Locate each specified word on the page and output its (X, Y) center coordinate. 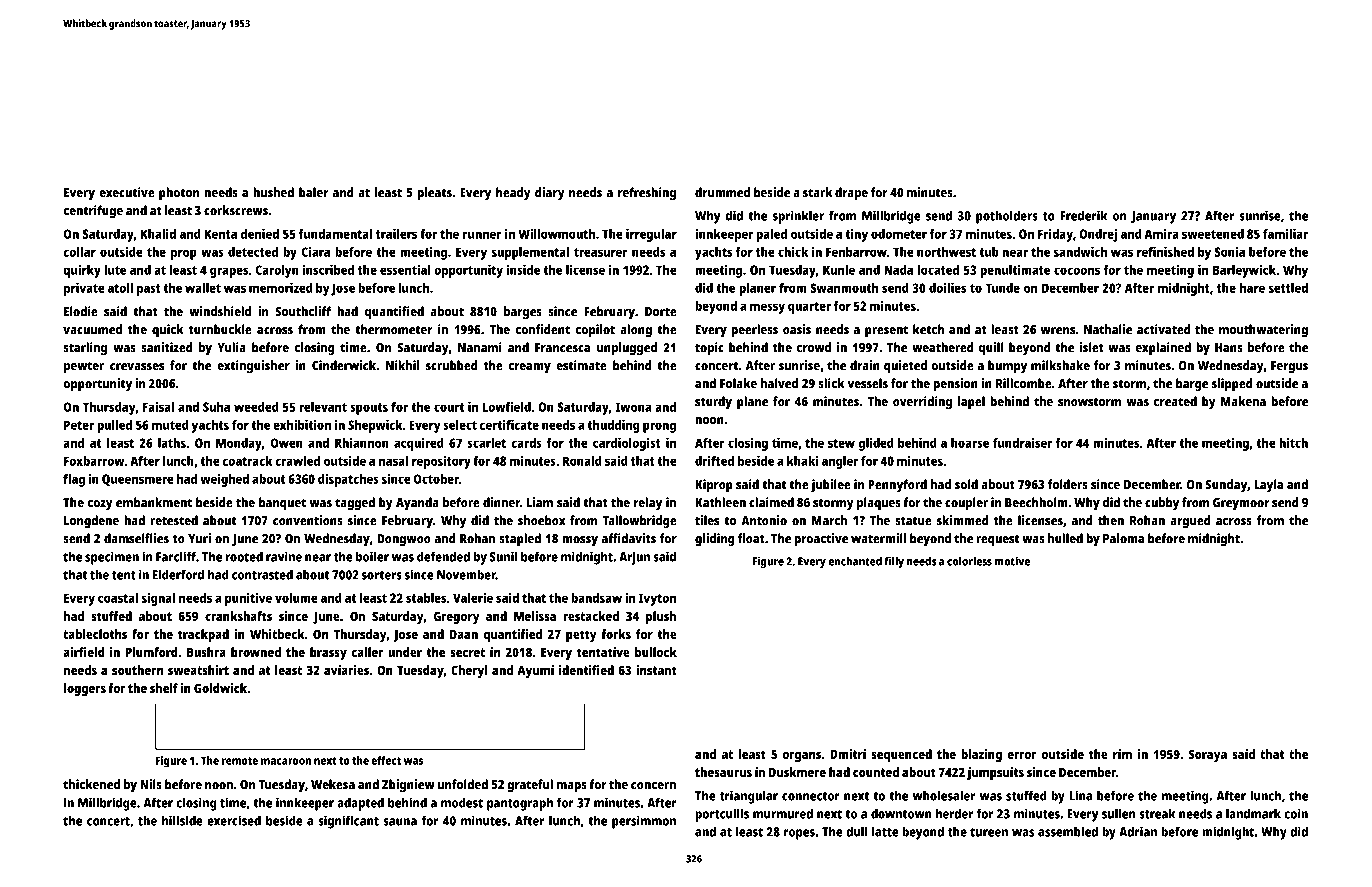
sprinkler (798, 217)
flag (74, 480)
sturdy (713, 403)
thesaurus (723, 772)
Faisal (158, 407)
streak (1157, 813)
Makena (1243, 401)
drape (851, 194)
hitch (1293, 443)
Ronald (582, 461)
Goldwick (220, 688)
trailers (396, 234)
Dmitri (848, 754)
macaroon (286, 761)
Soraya (1208, 755)
